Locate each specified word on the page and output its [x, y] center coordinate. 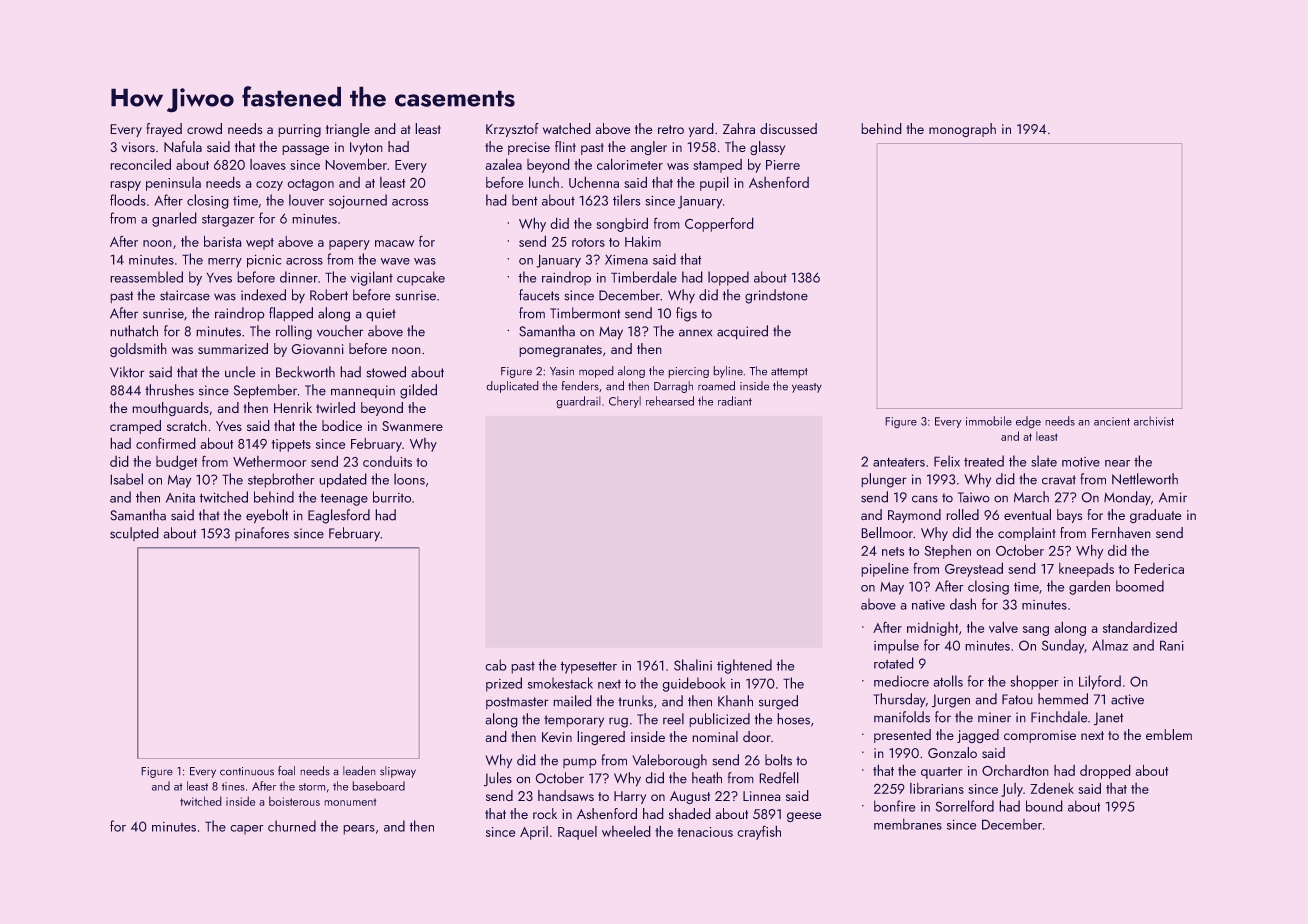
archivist [1154, 421]
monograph [962, 130]
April [534, 833]
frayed [164, 130]
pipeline [885, 570]
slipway [398, 772]
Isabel [126, 479]
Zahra [739, 128]
